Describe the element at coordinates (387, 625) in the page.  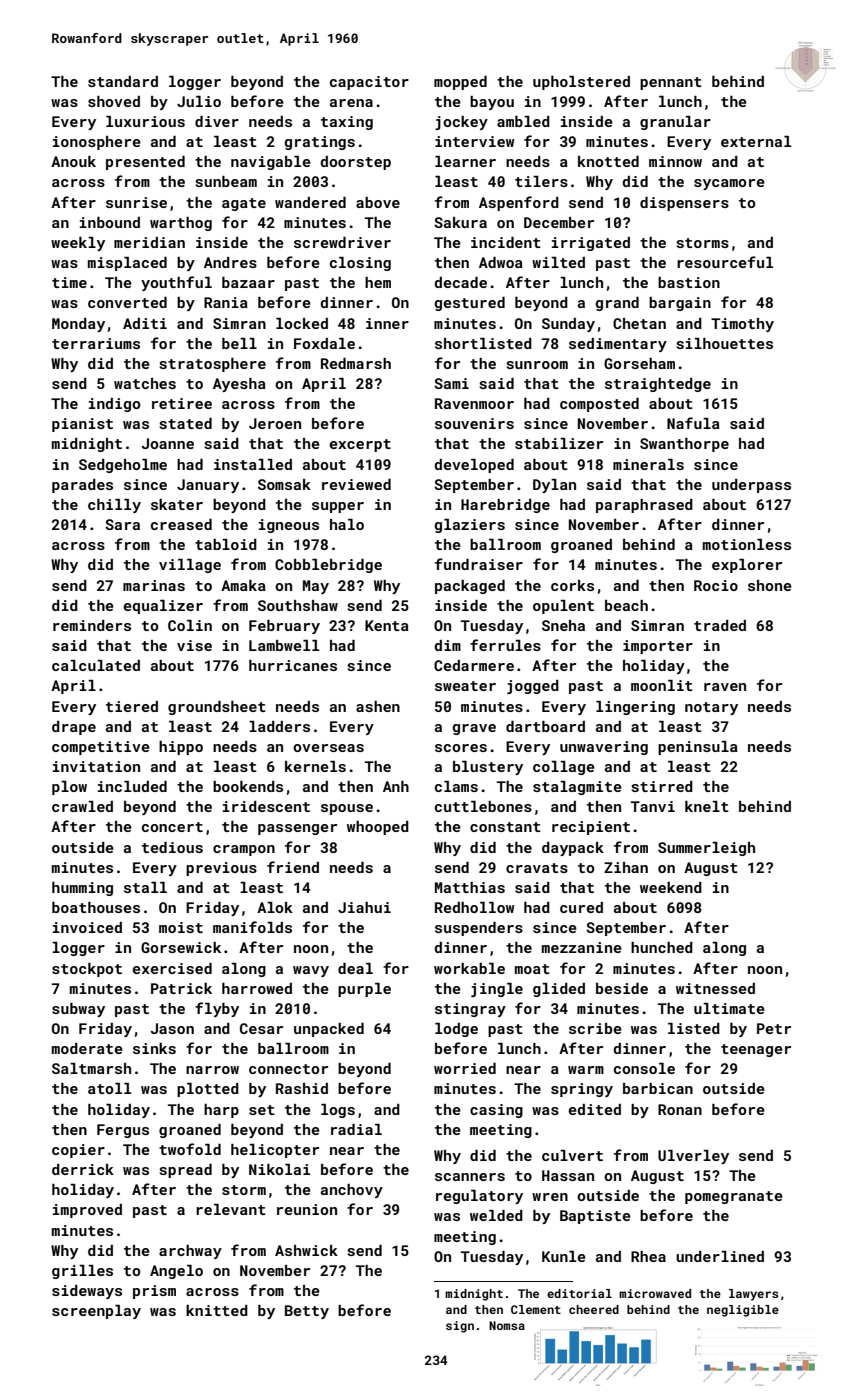
I see `Kenta` at that location.
